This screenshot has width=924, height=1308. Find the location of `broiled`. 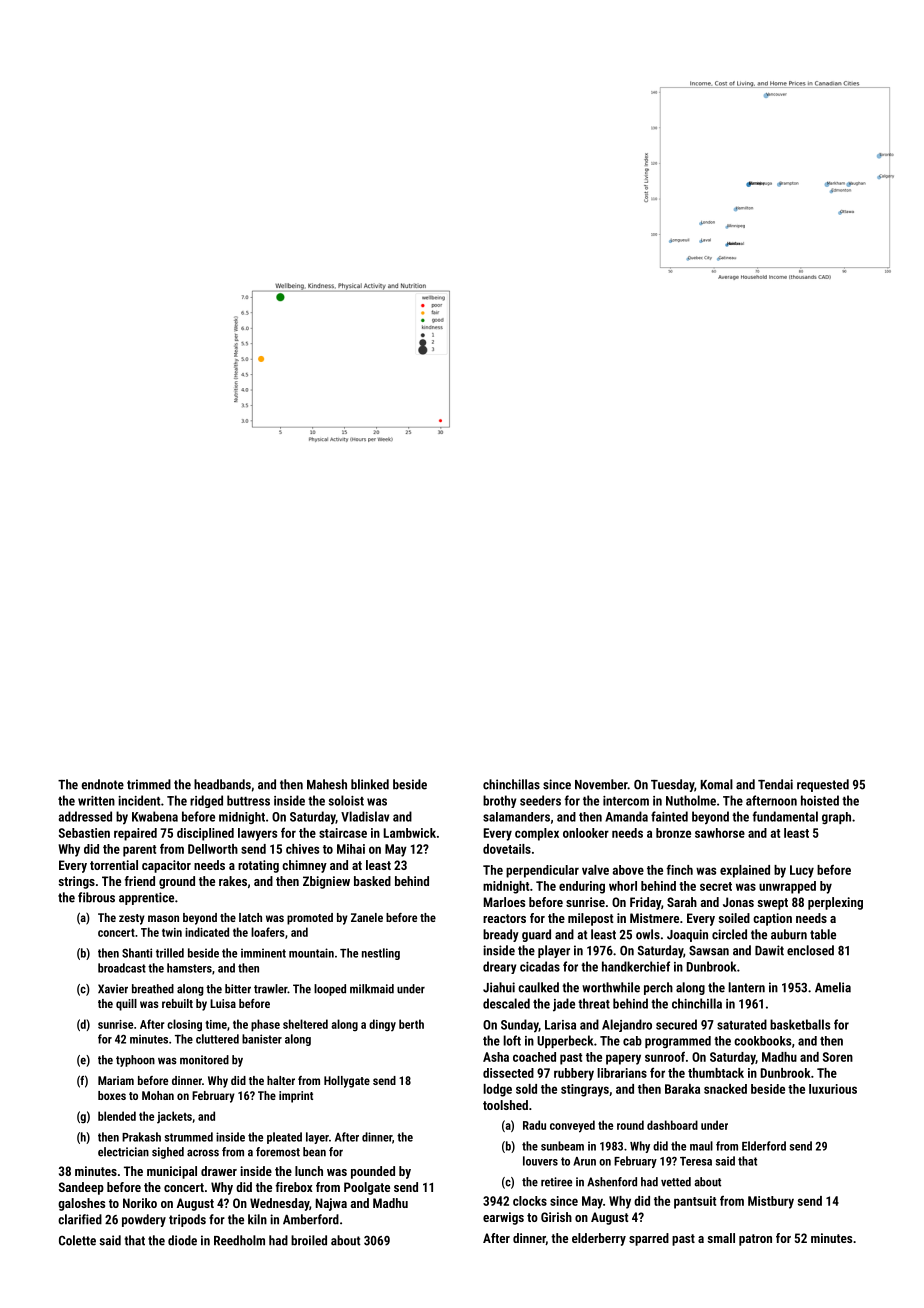

broiled is located at coordinates (309, 1240).
